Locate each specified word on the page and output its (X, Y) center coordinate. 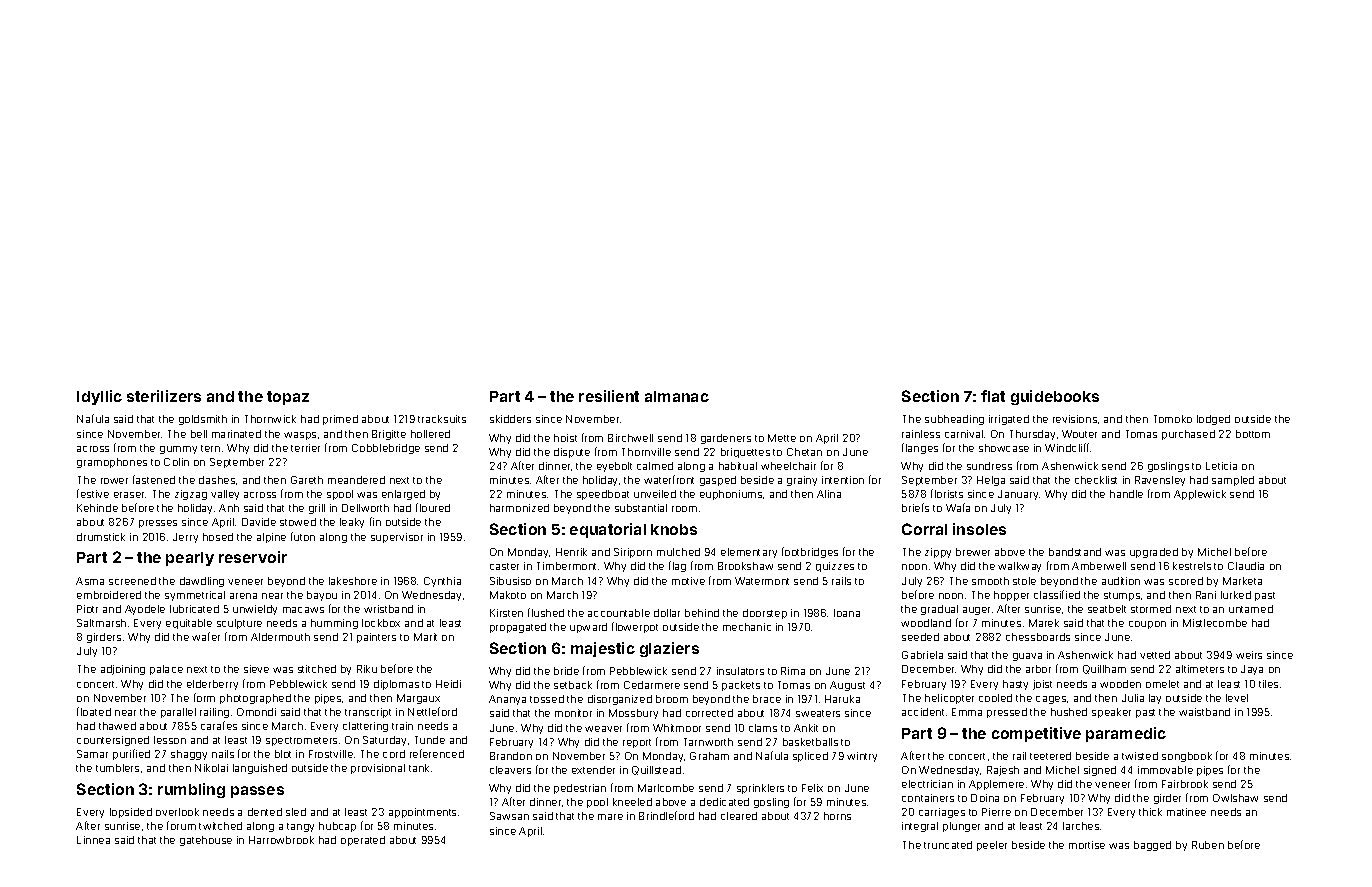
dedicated (724, 802)
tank (419, 768)
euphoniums (731, 495)
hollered (430, 434)
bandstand (1075, 552)
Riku (367, 669)
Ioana (847, 613)
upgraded (1154, 553)
